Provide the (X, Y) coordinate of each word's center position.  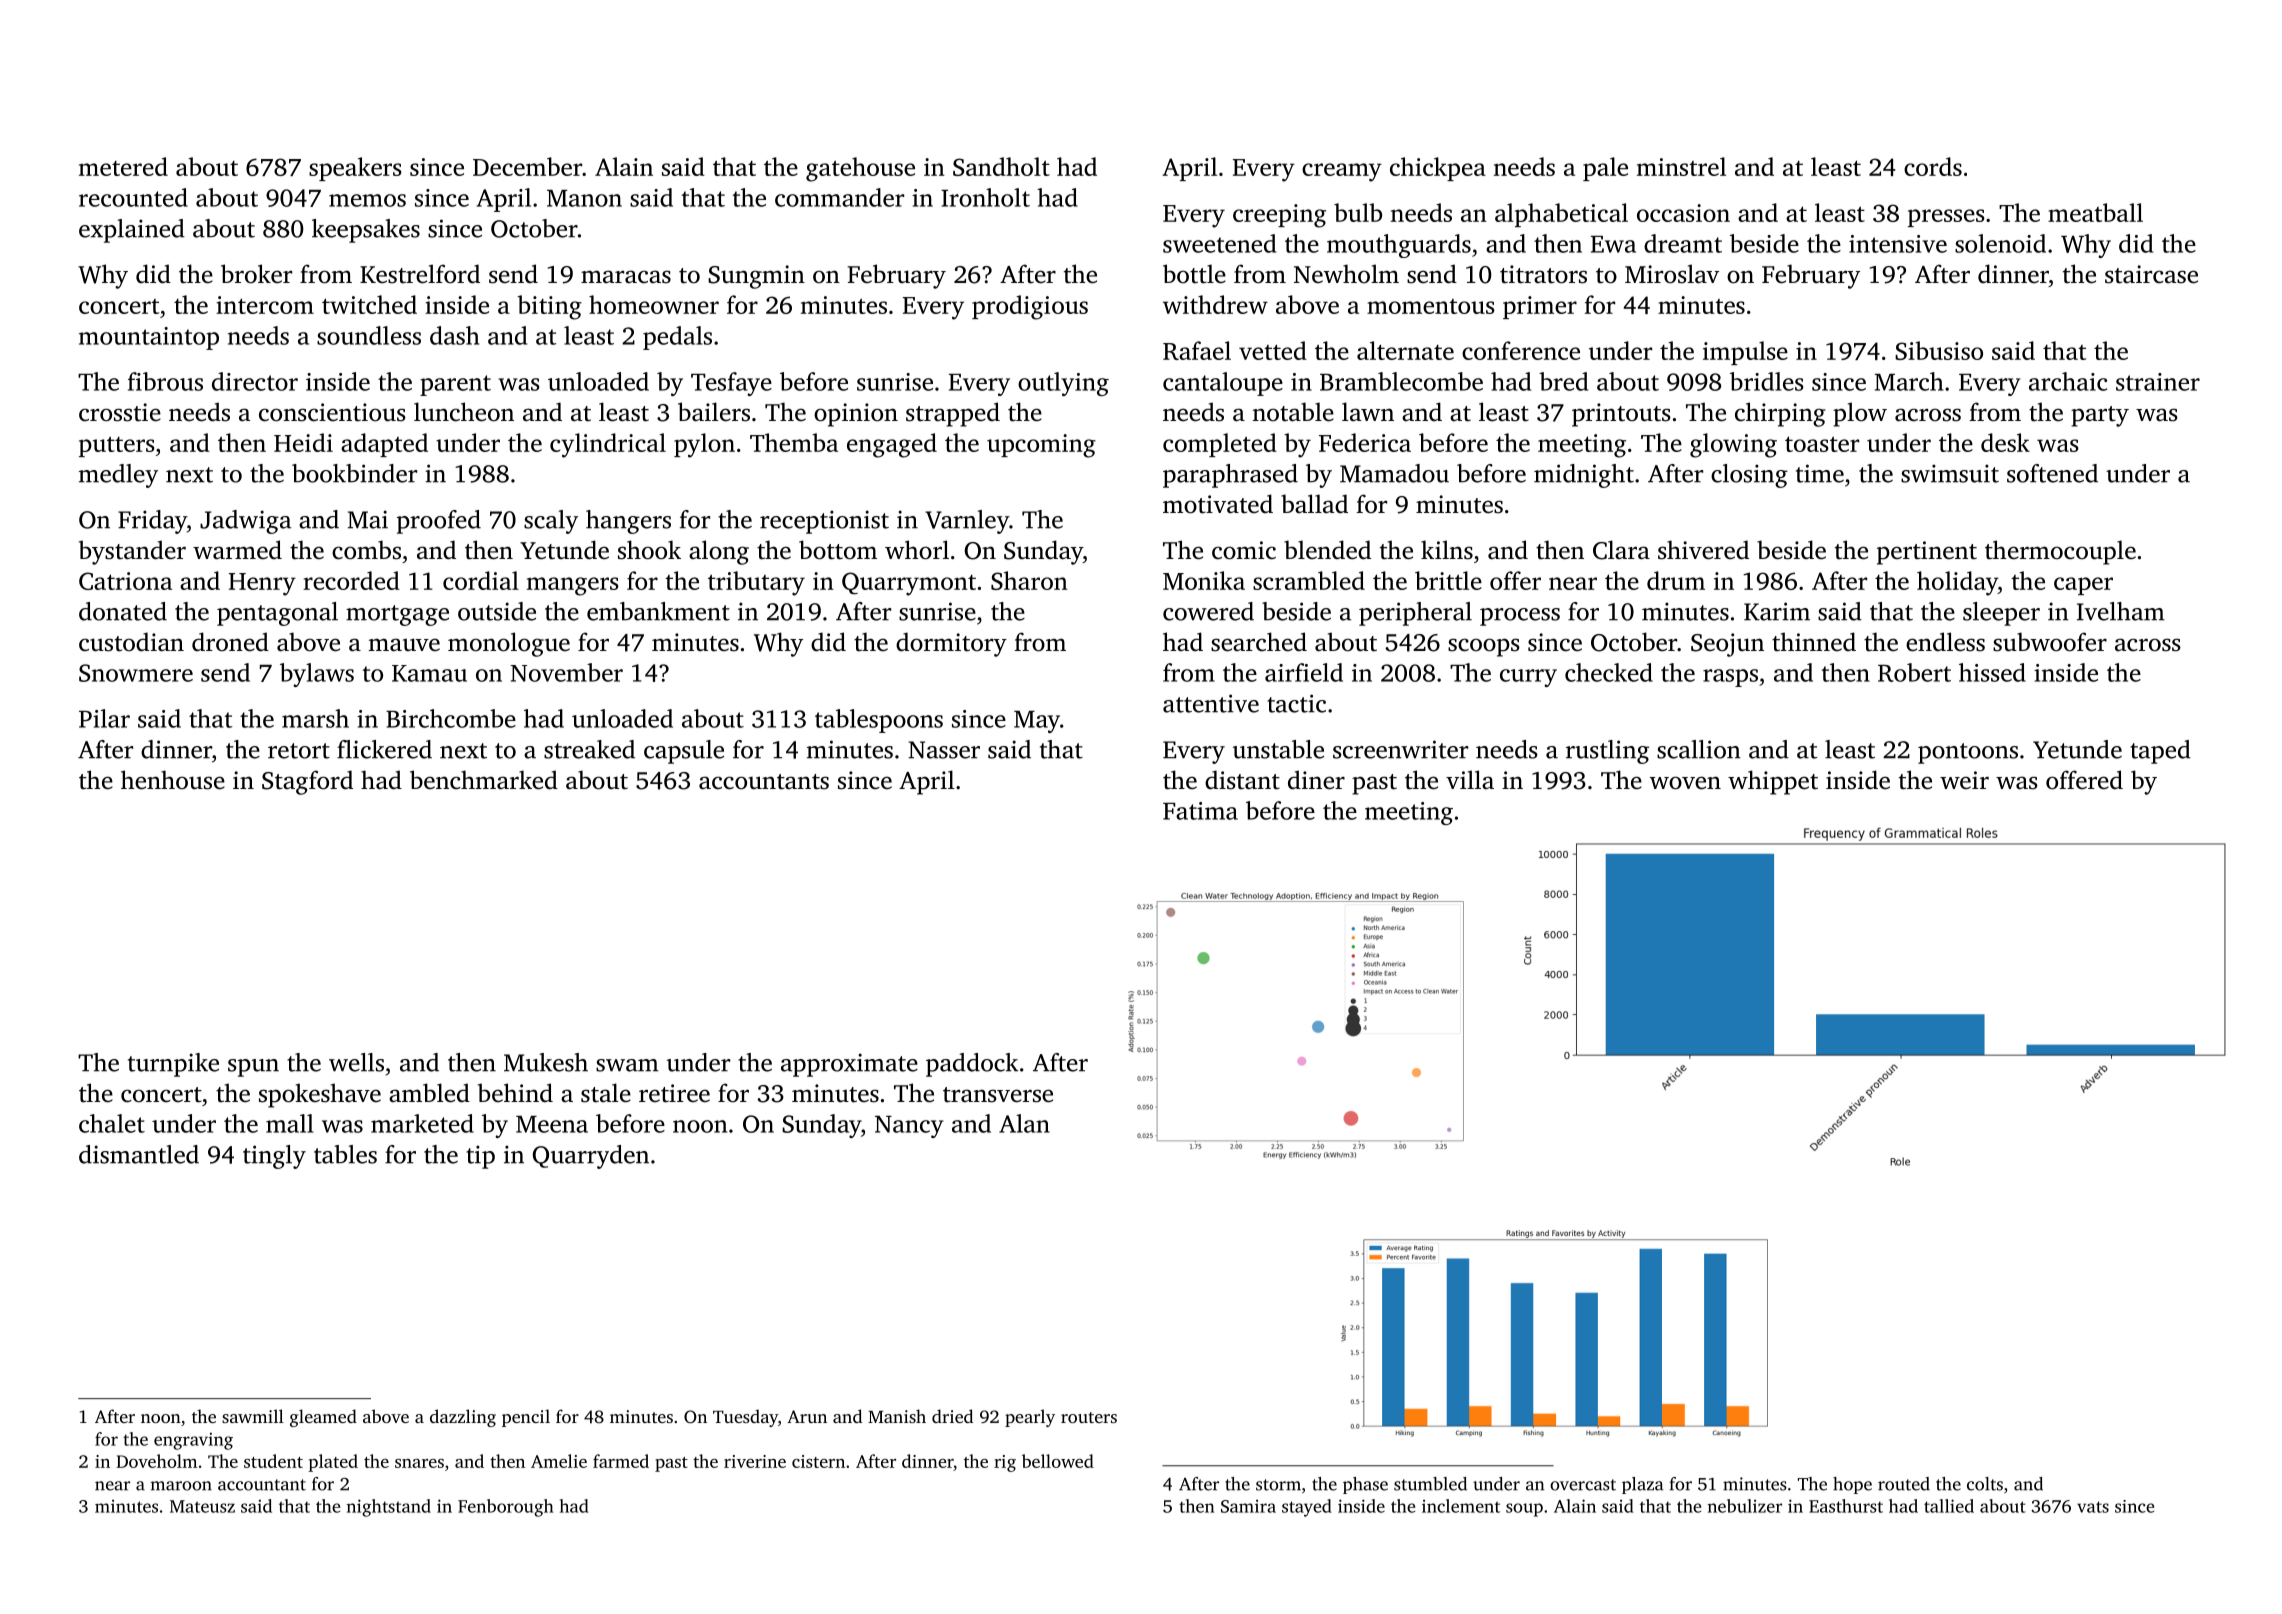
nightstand (389, 1508)
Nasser (944, 750)
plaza (1642, 1485)
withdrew (1215, 304)
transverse (998, 1095)
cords (1933, 166)
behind (515, 1093)
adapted (384, 445)
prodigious (1030, 307)
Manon (584, 198)
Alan (1024, 1123)
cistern (818, 1461)
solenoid (2000, 243)
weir (1964, 780)
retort (299, 751)
